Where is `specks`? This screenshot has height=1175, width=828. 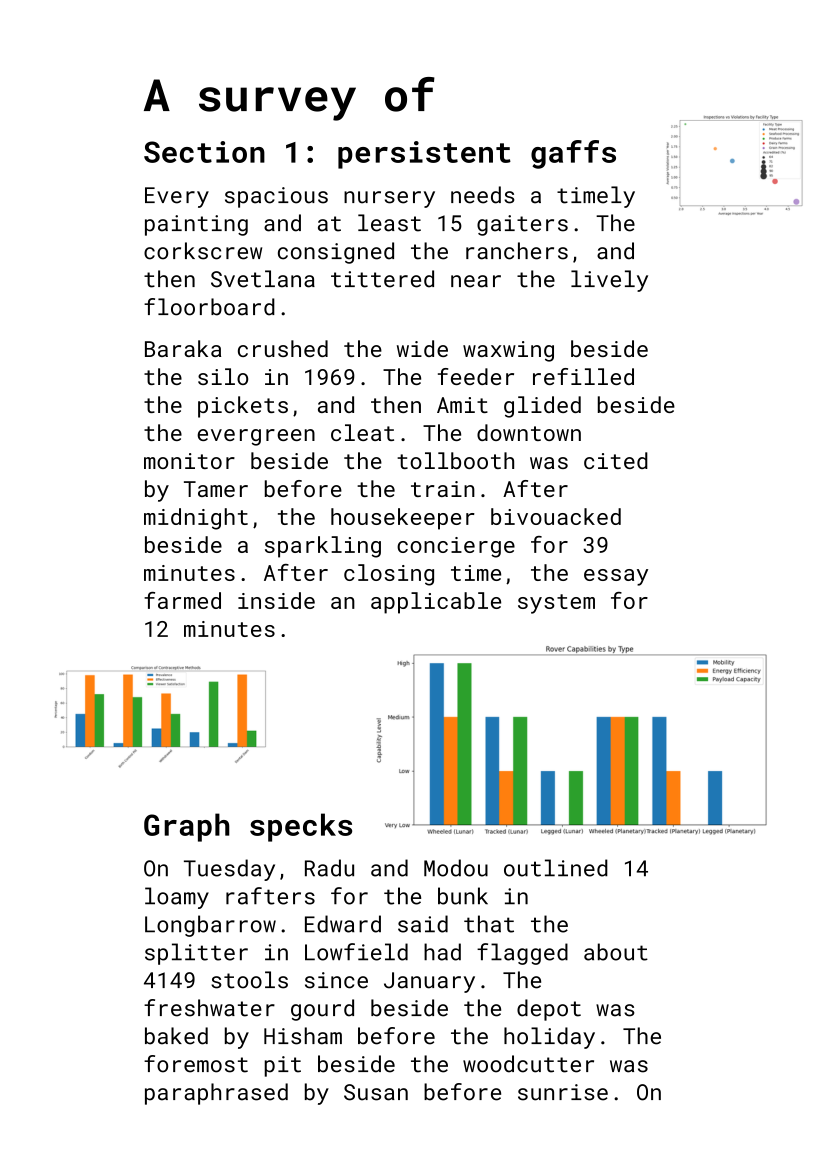 specks is located at coordinates (301, 827).
